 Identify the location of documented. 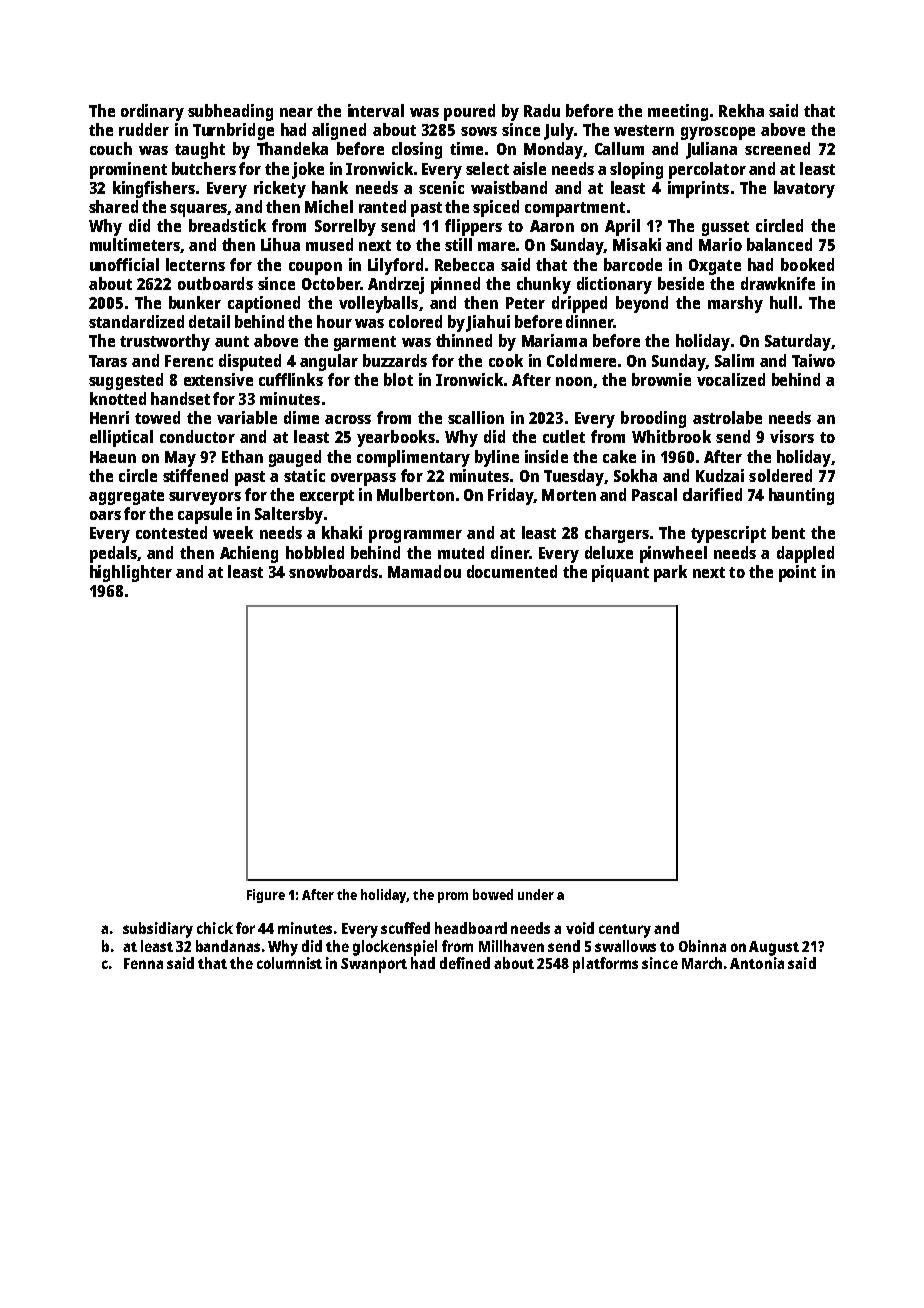
(512, 571).
